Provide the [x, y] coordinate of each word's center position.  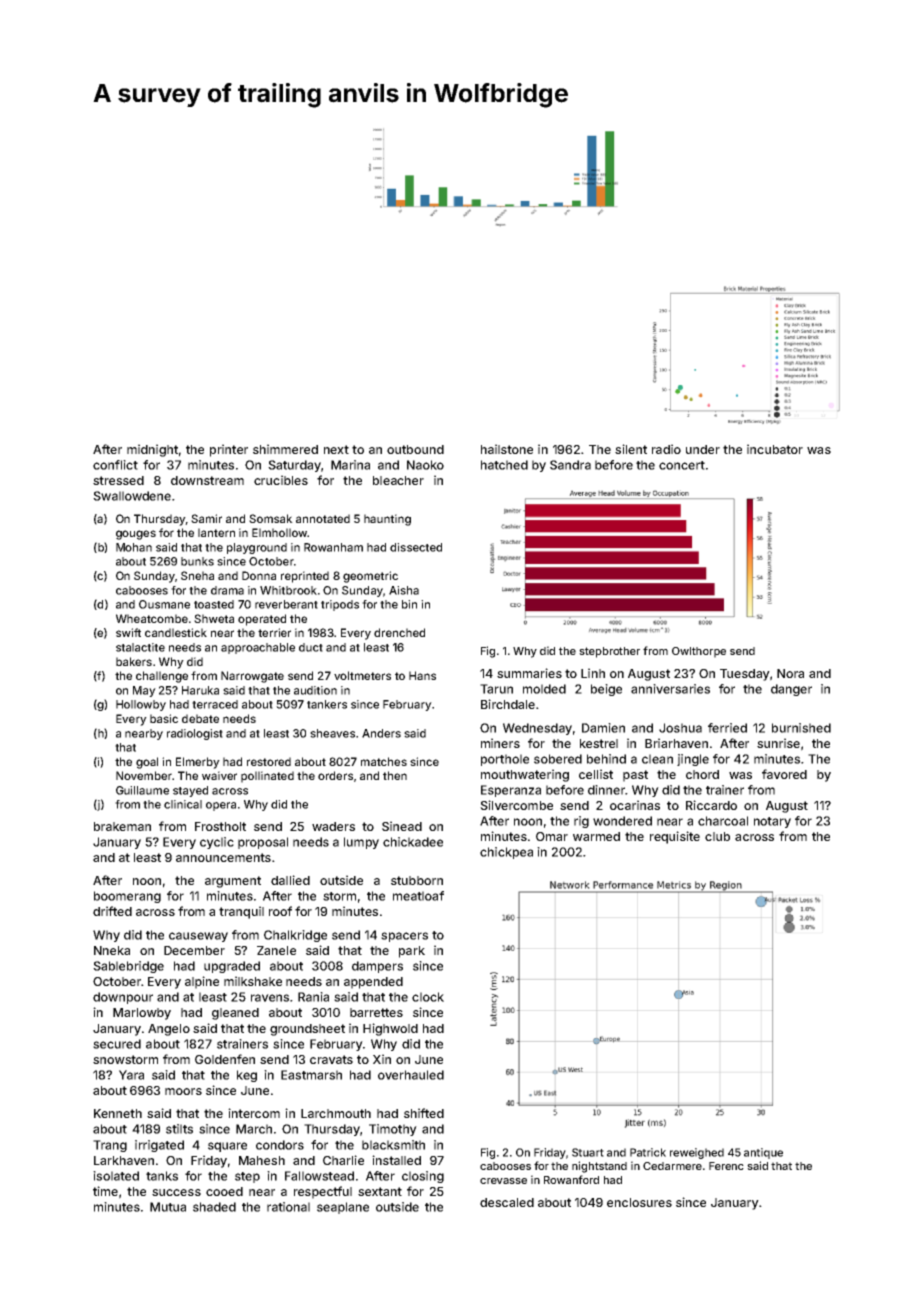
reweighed [697, 1153]
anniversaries [670, 689]
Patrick [648, 1152]
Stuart [588, 1152]
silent [631, 449]
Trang [110, 1146]
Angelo [169, 1030]
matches [384, 761]
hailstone [507, 449]
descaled [507, 1202]
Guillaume [142, 790]
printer [229, 450]
